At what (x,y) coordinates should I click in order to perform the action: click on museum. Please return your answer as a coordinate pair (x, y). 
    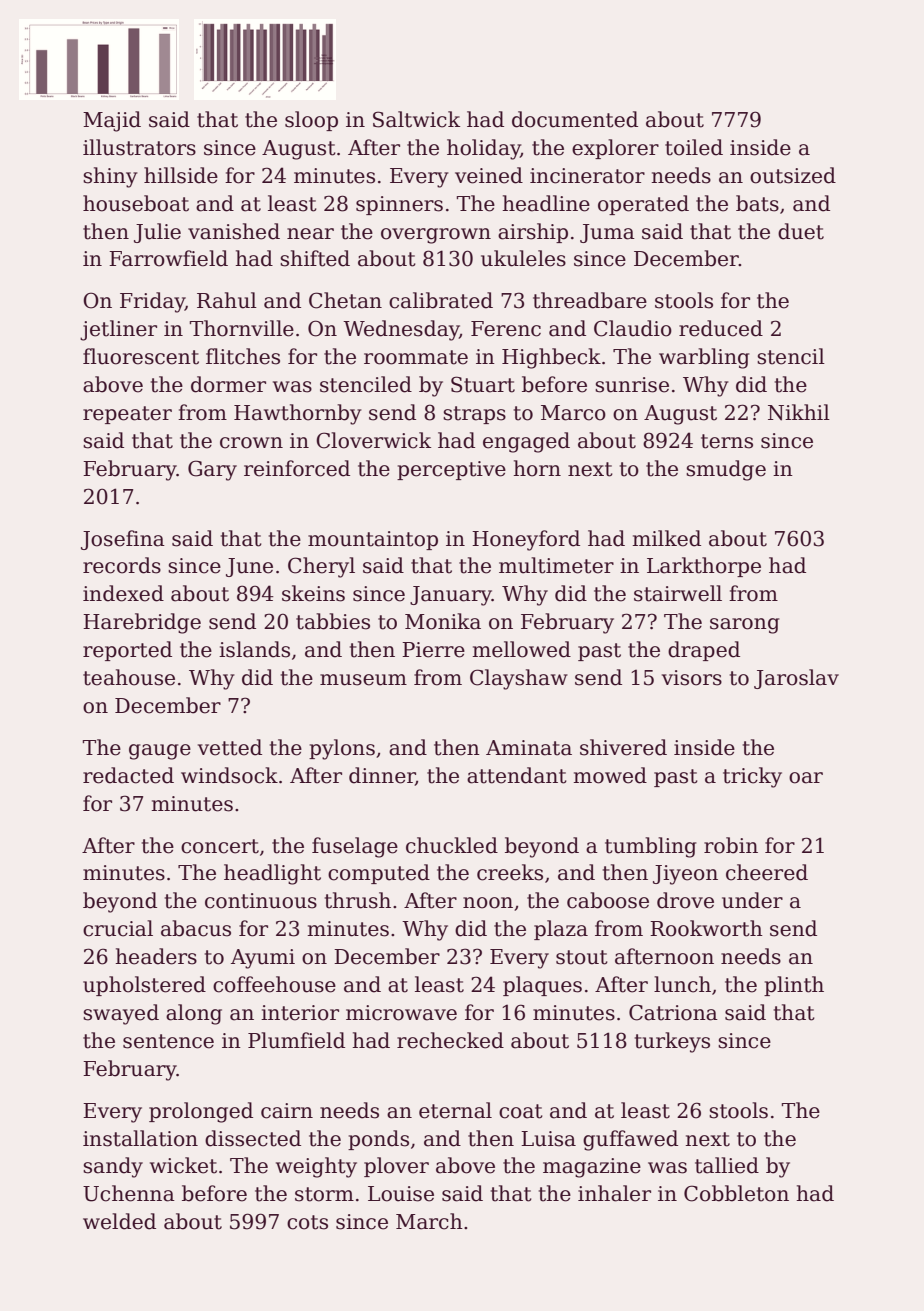
    Looking at the image, I should click on (363, 680).
